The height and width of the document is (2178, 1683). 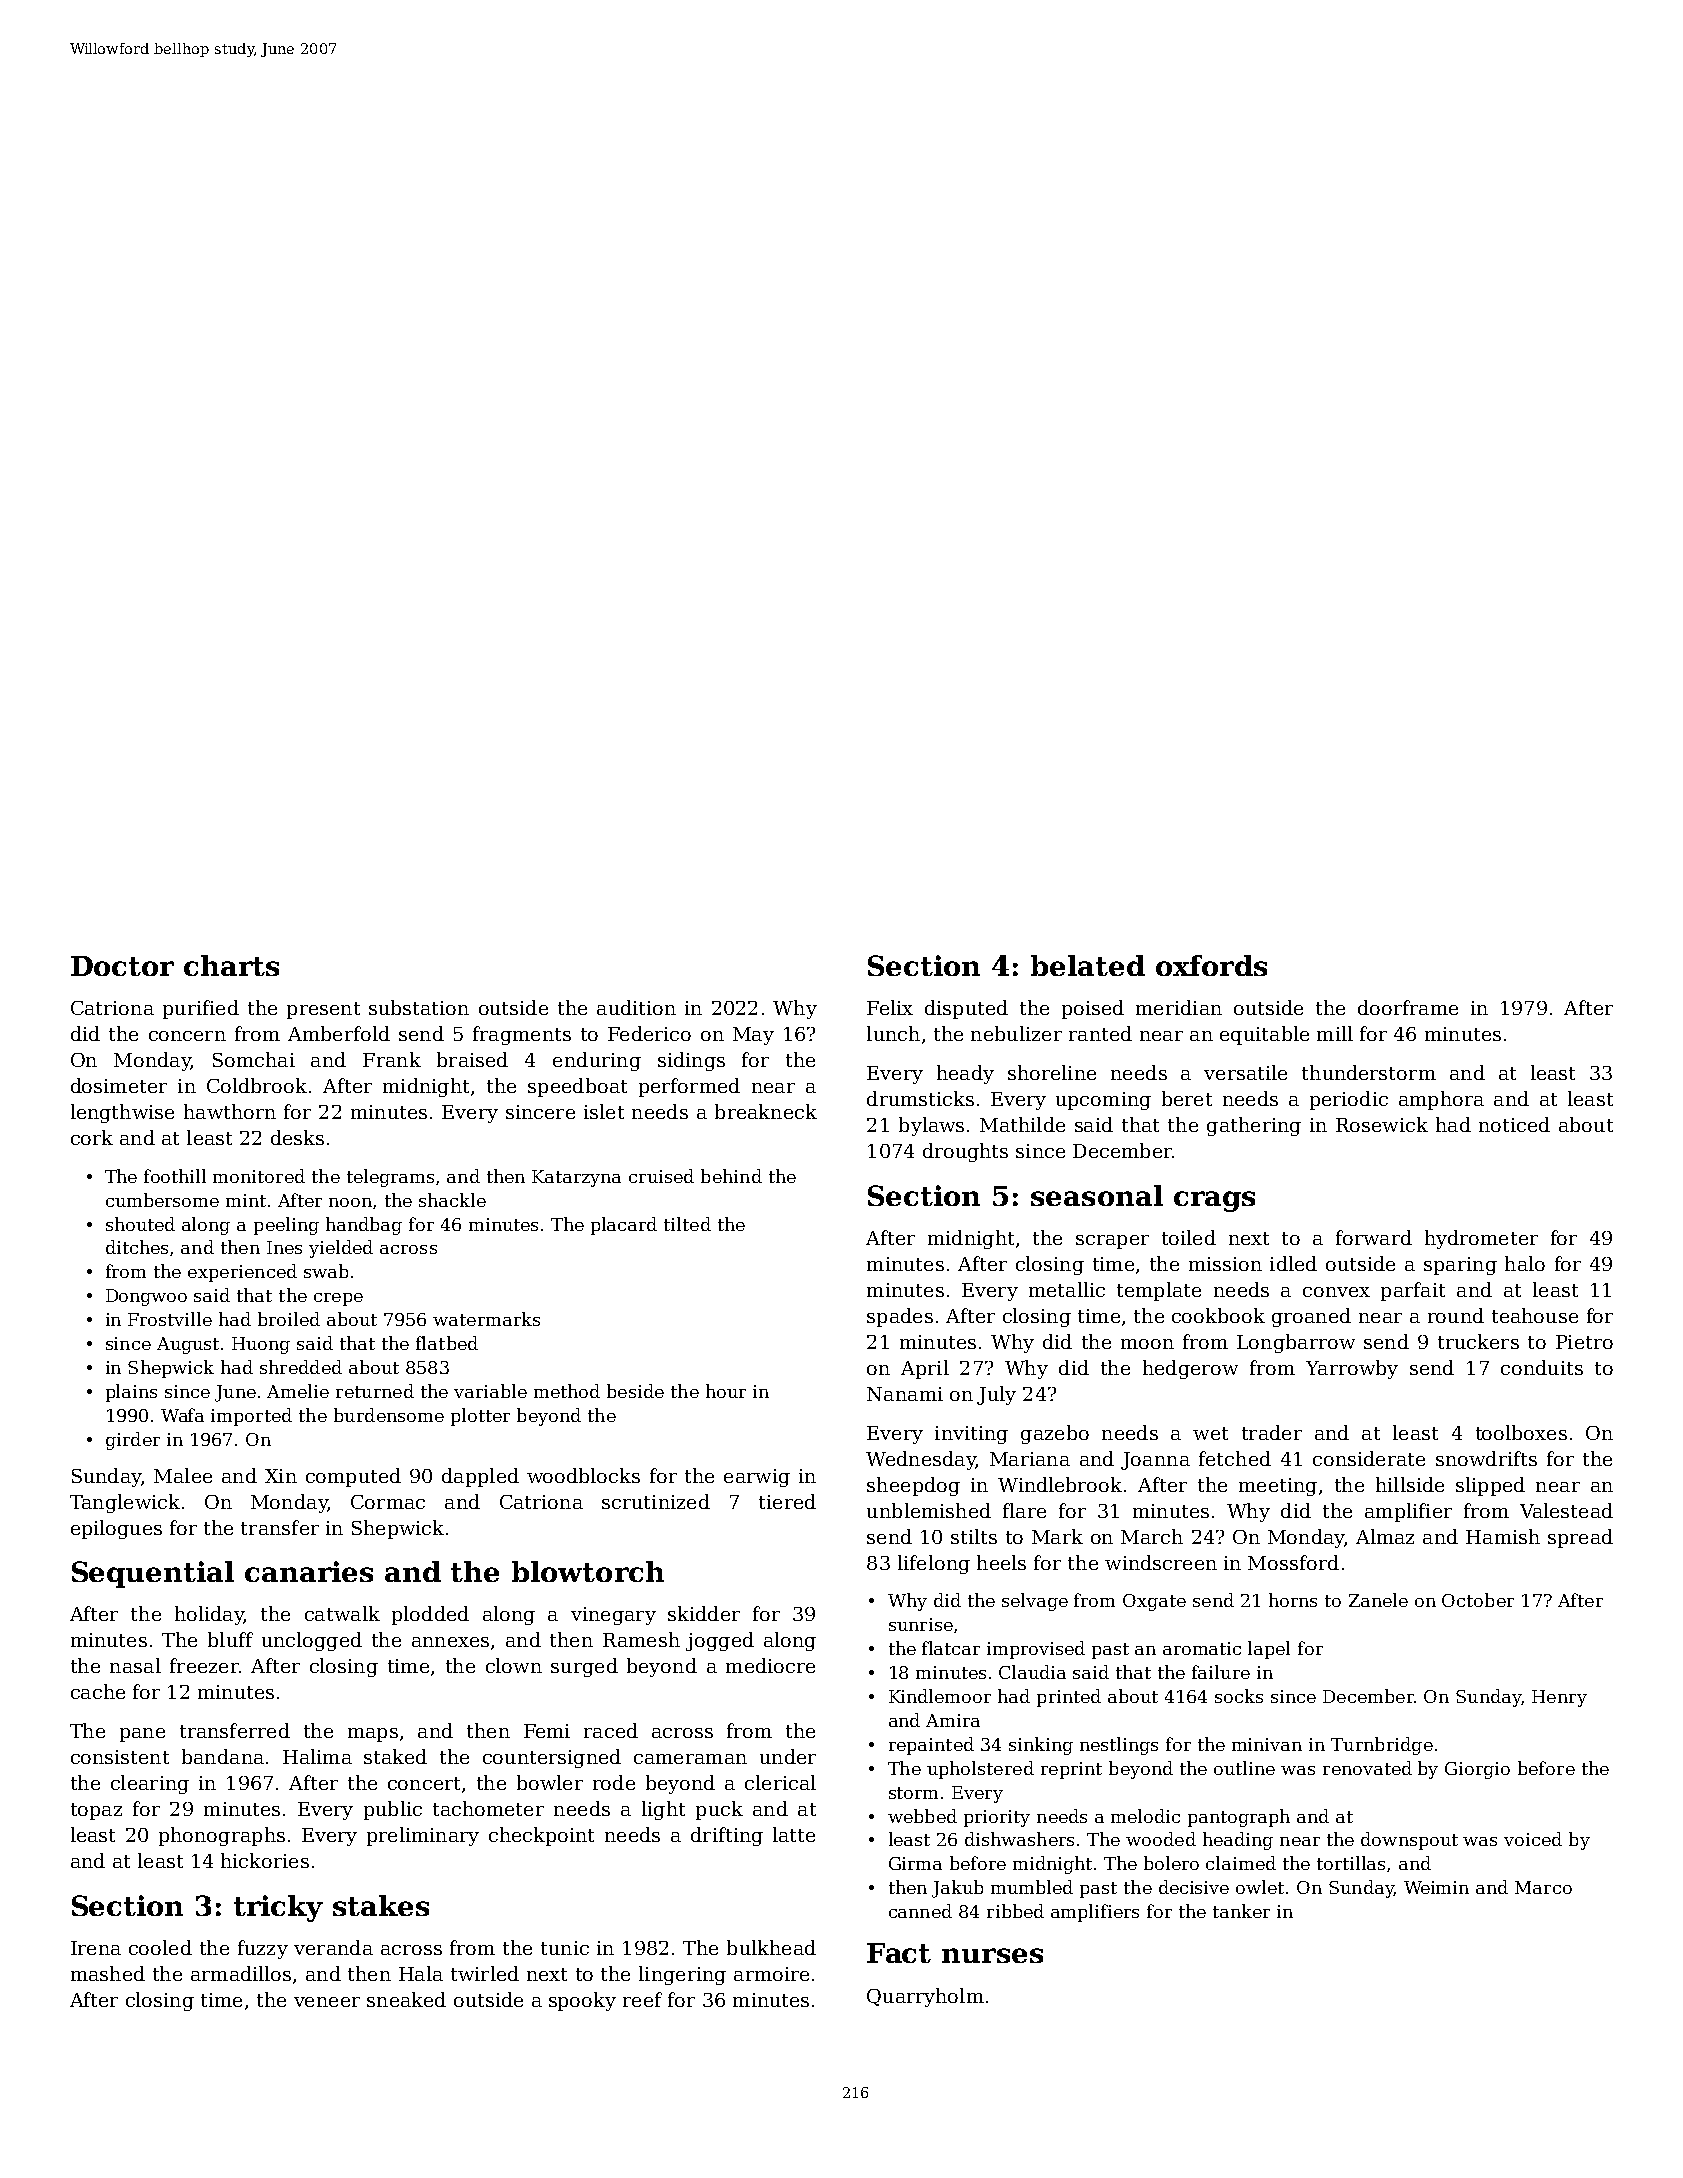 I want to click on charts, so click(x=231, y=965).
